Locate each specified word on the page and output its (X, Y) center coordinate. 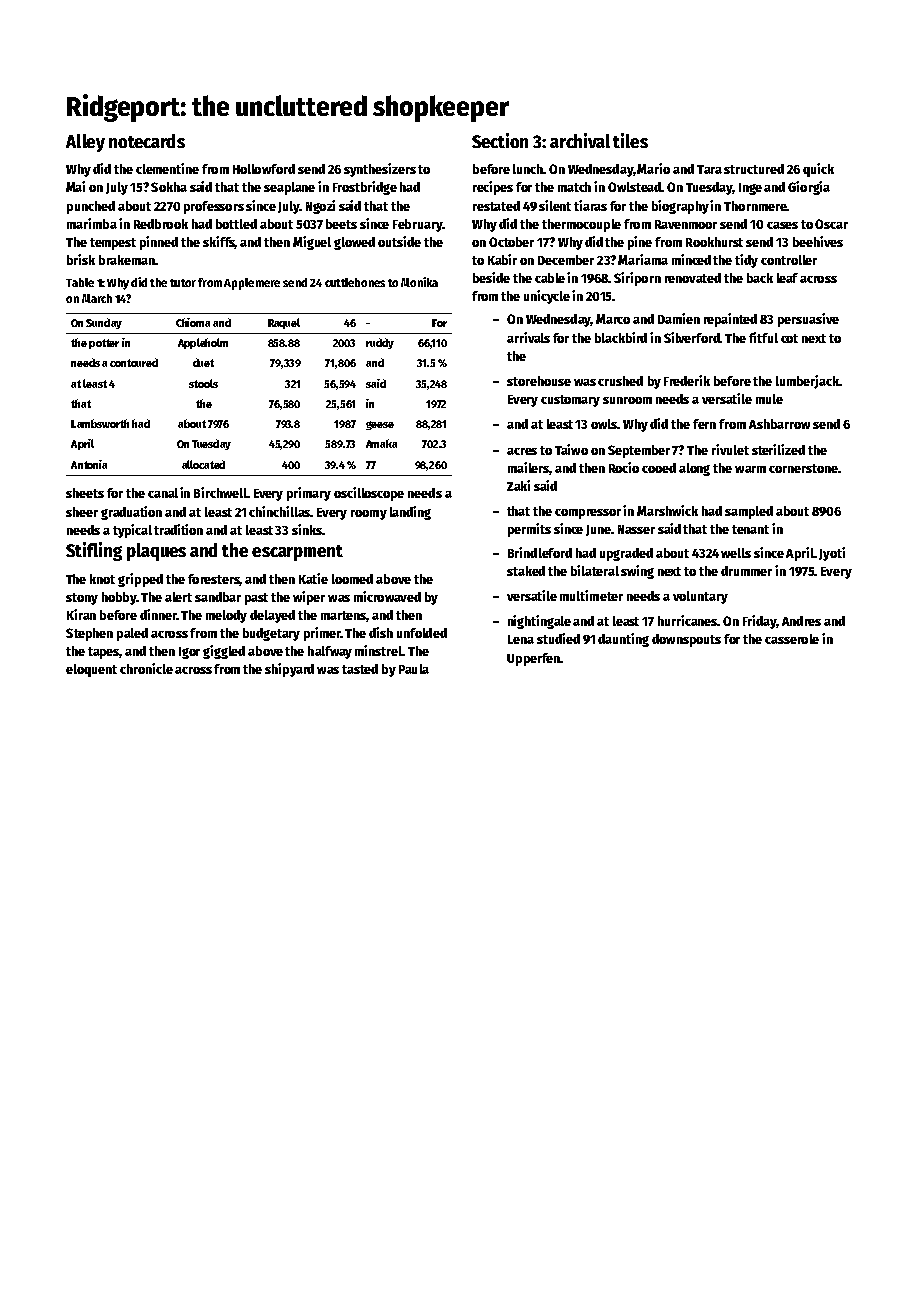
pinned (159, 243)
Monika (419, 282)
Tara (709, 169)
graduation (131, 513)
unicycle (547, 297)
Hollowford (264, 169)
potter (104, 344)
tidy (746, 261)
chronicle (146, 668)
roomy (369, 515)
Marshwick (667, 510)
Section (500, 140)
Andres (801, 621)
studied (558, 638)
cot (789, 338)
